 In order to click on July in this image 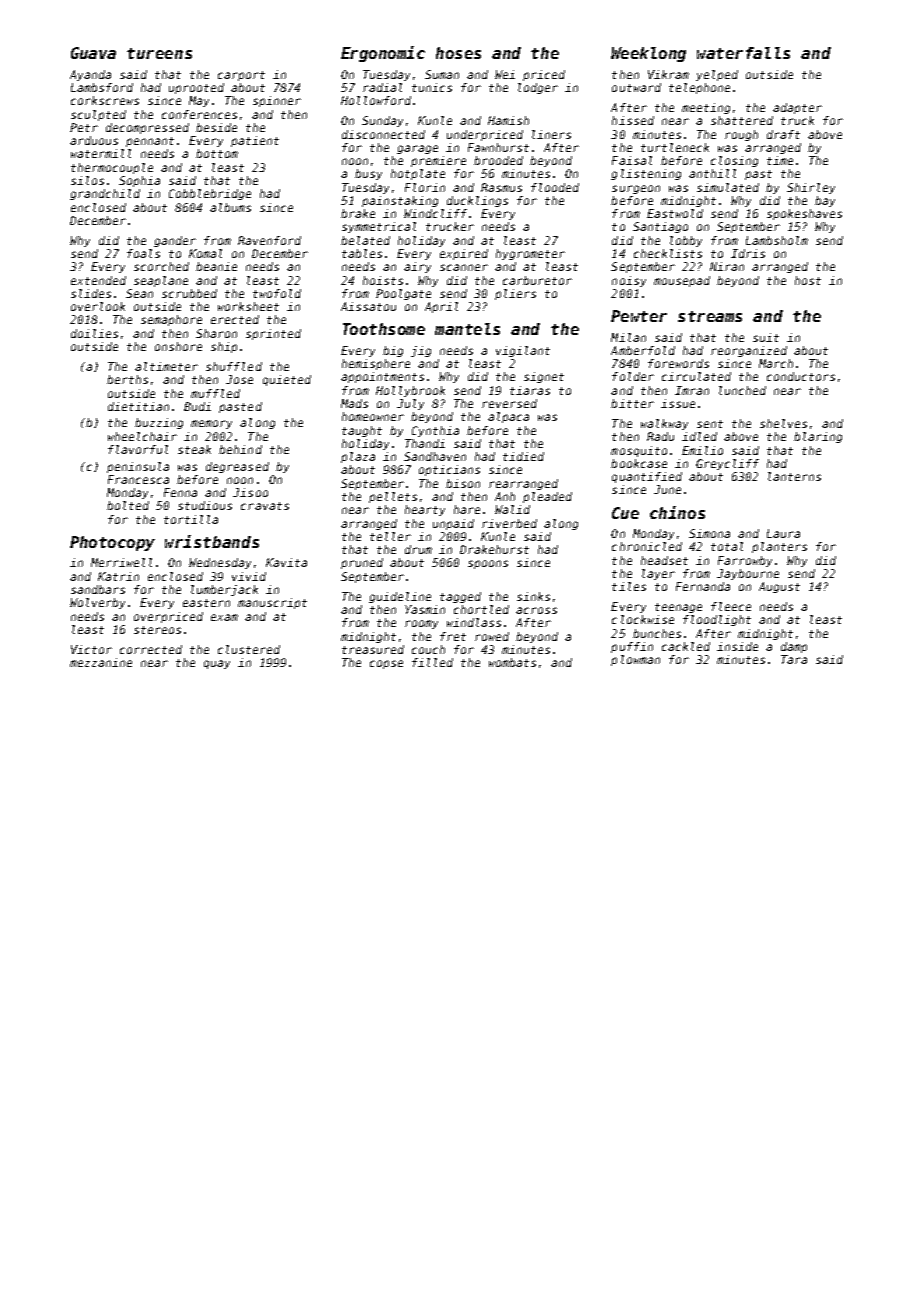, I will do `click(410, 404)`.
